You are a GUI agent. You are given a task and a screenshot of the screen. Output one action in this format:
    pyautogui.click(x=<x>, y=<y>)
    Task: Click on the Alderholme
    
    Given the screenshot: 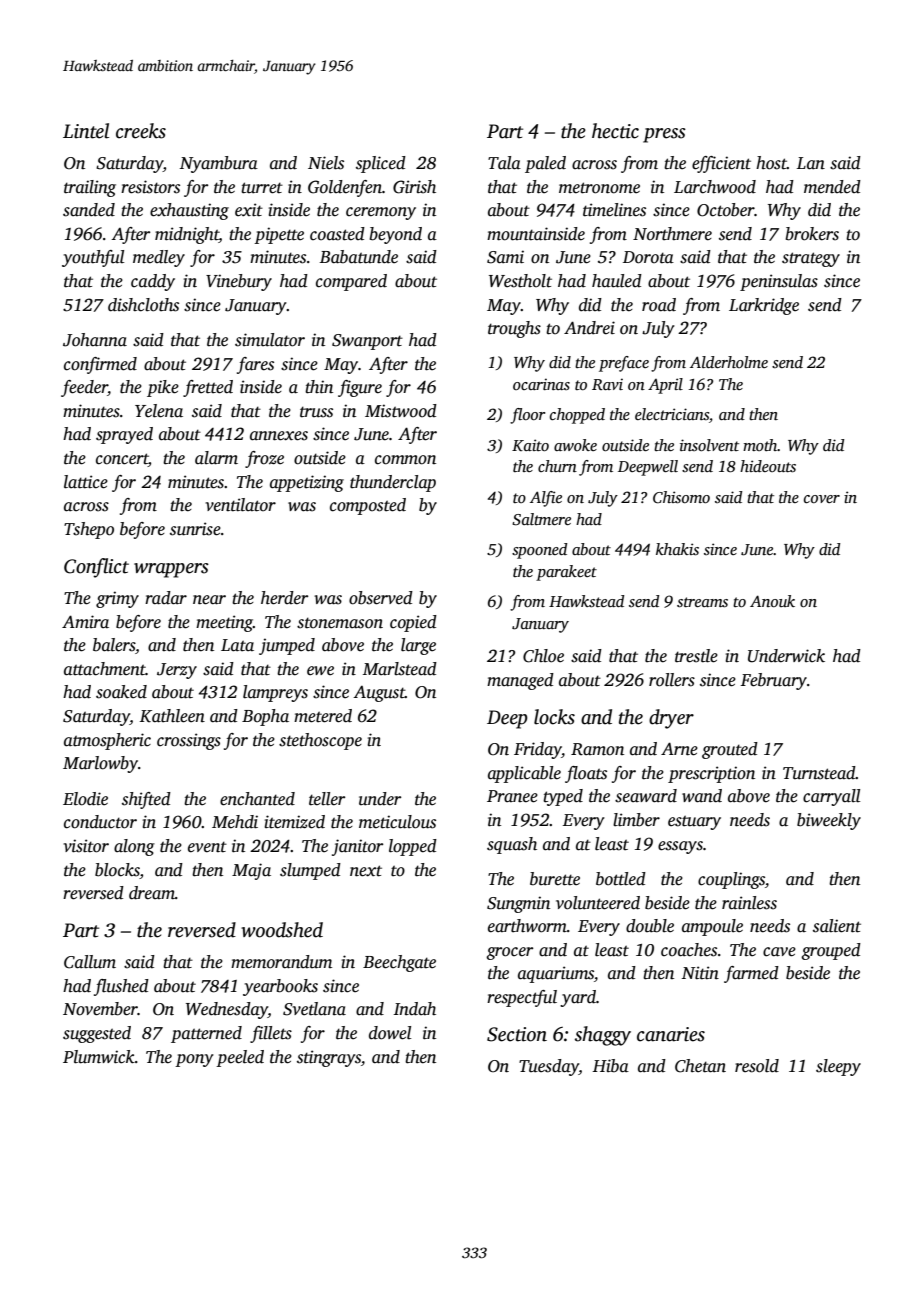 What is the action you would take?
    pyautogui.click(x=729, y=362)
